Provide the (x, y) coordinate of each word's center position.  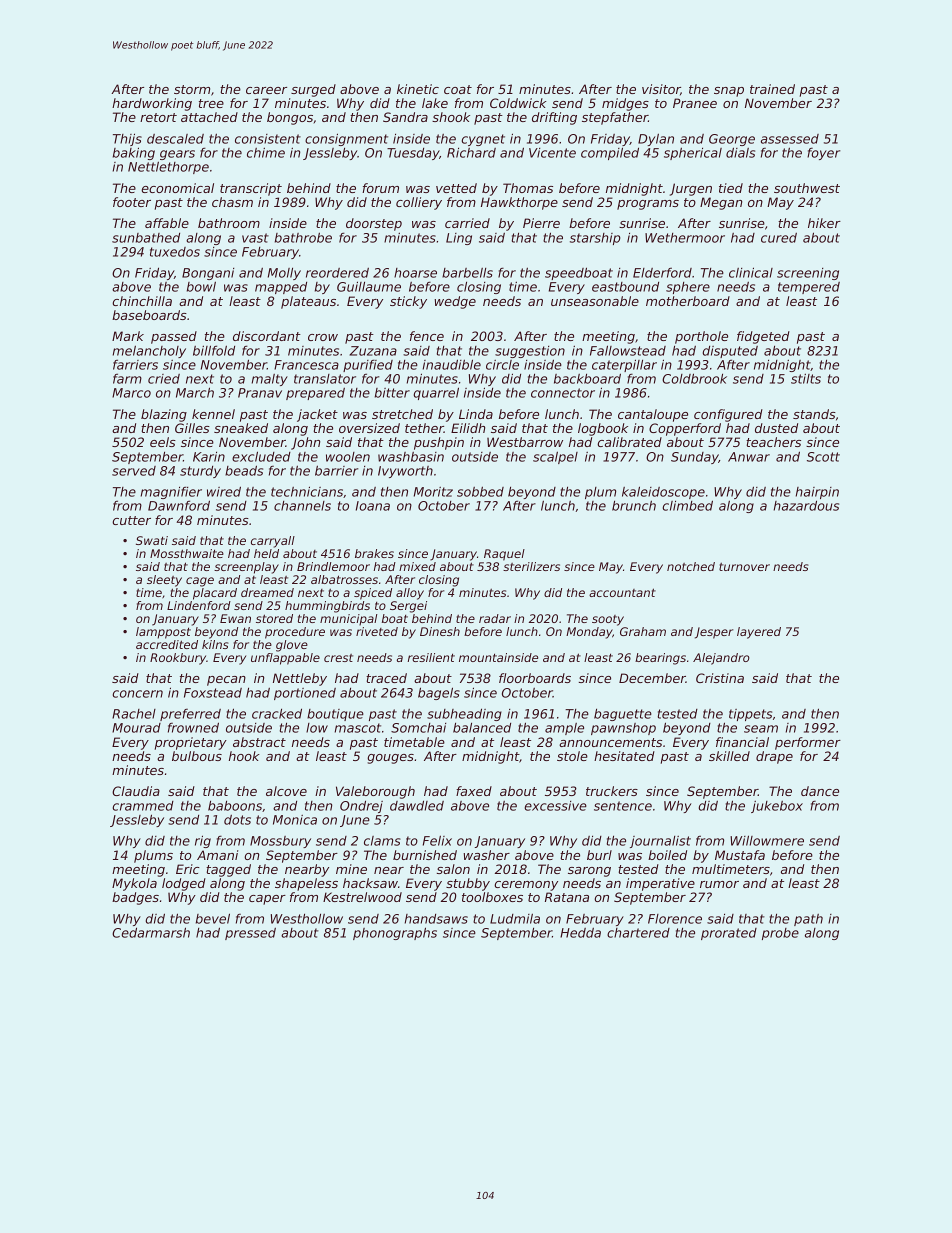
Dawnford (179, 505)
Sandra (405, 117)
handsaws (436, 919)
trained (772, 89)
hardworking (152, 104)
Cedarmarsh (151, 932)
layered (759, 633)
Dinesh (440, 631)
